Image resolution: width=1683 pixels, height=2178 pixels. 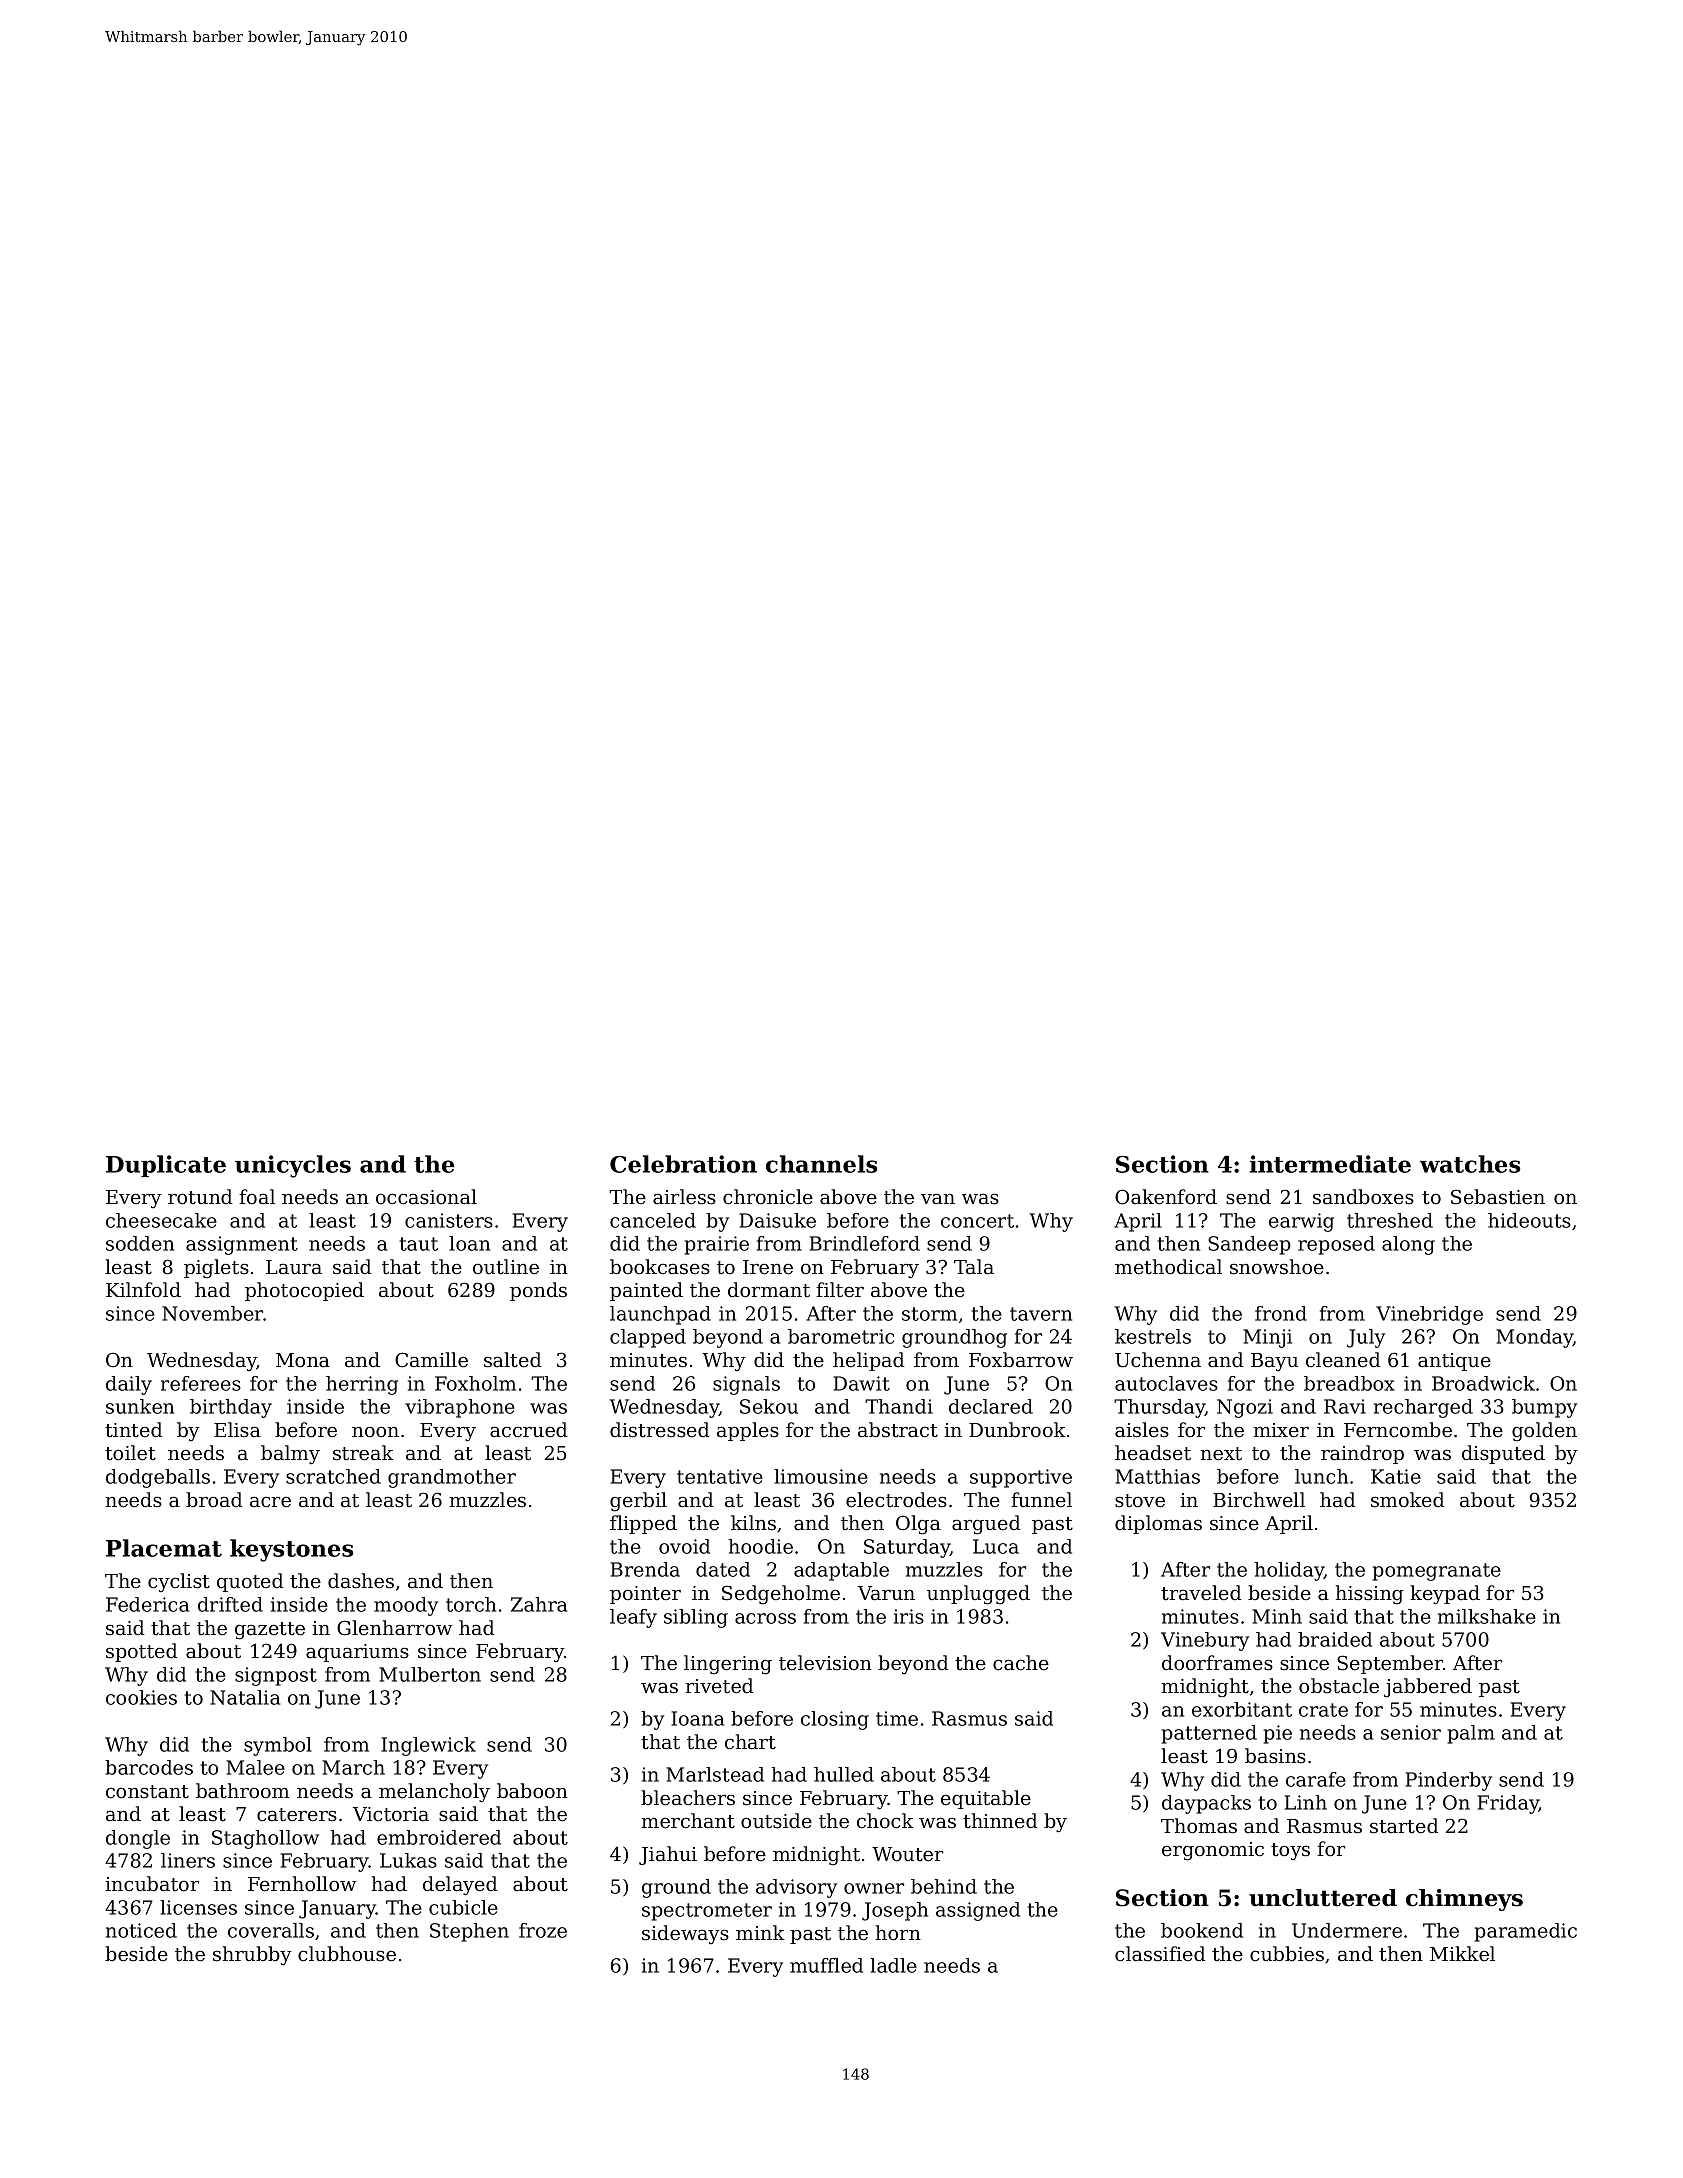 I want to click on unicycles, so click(x=293, y=1166).
